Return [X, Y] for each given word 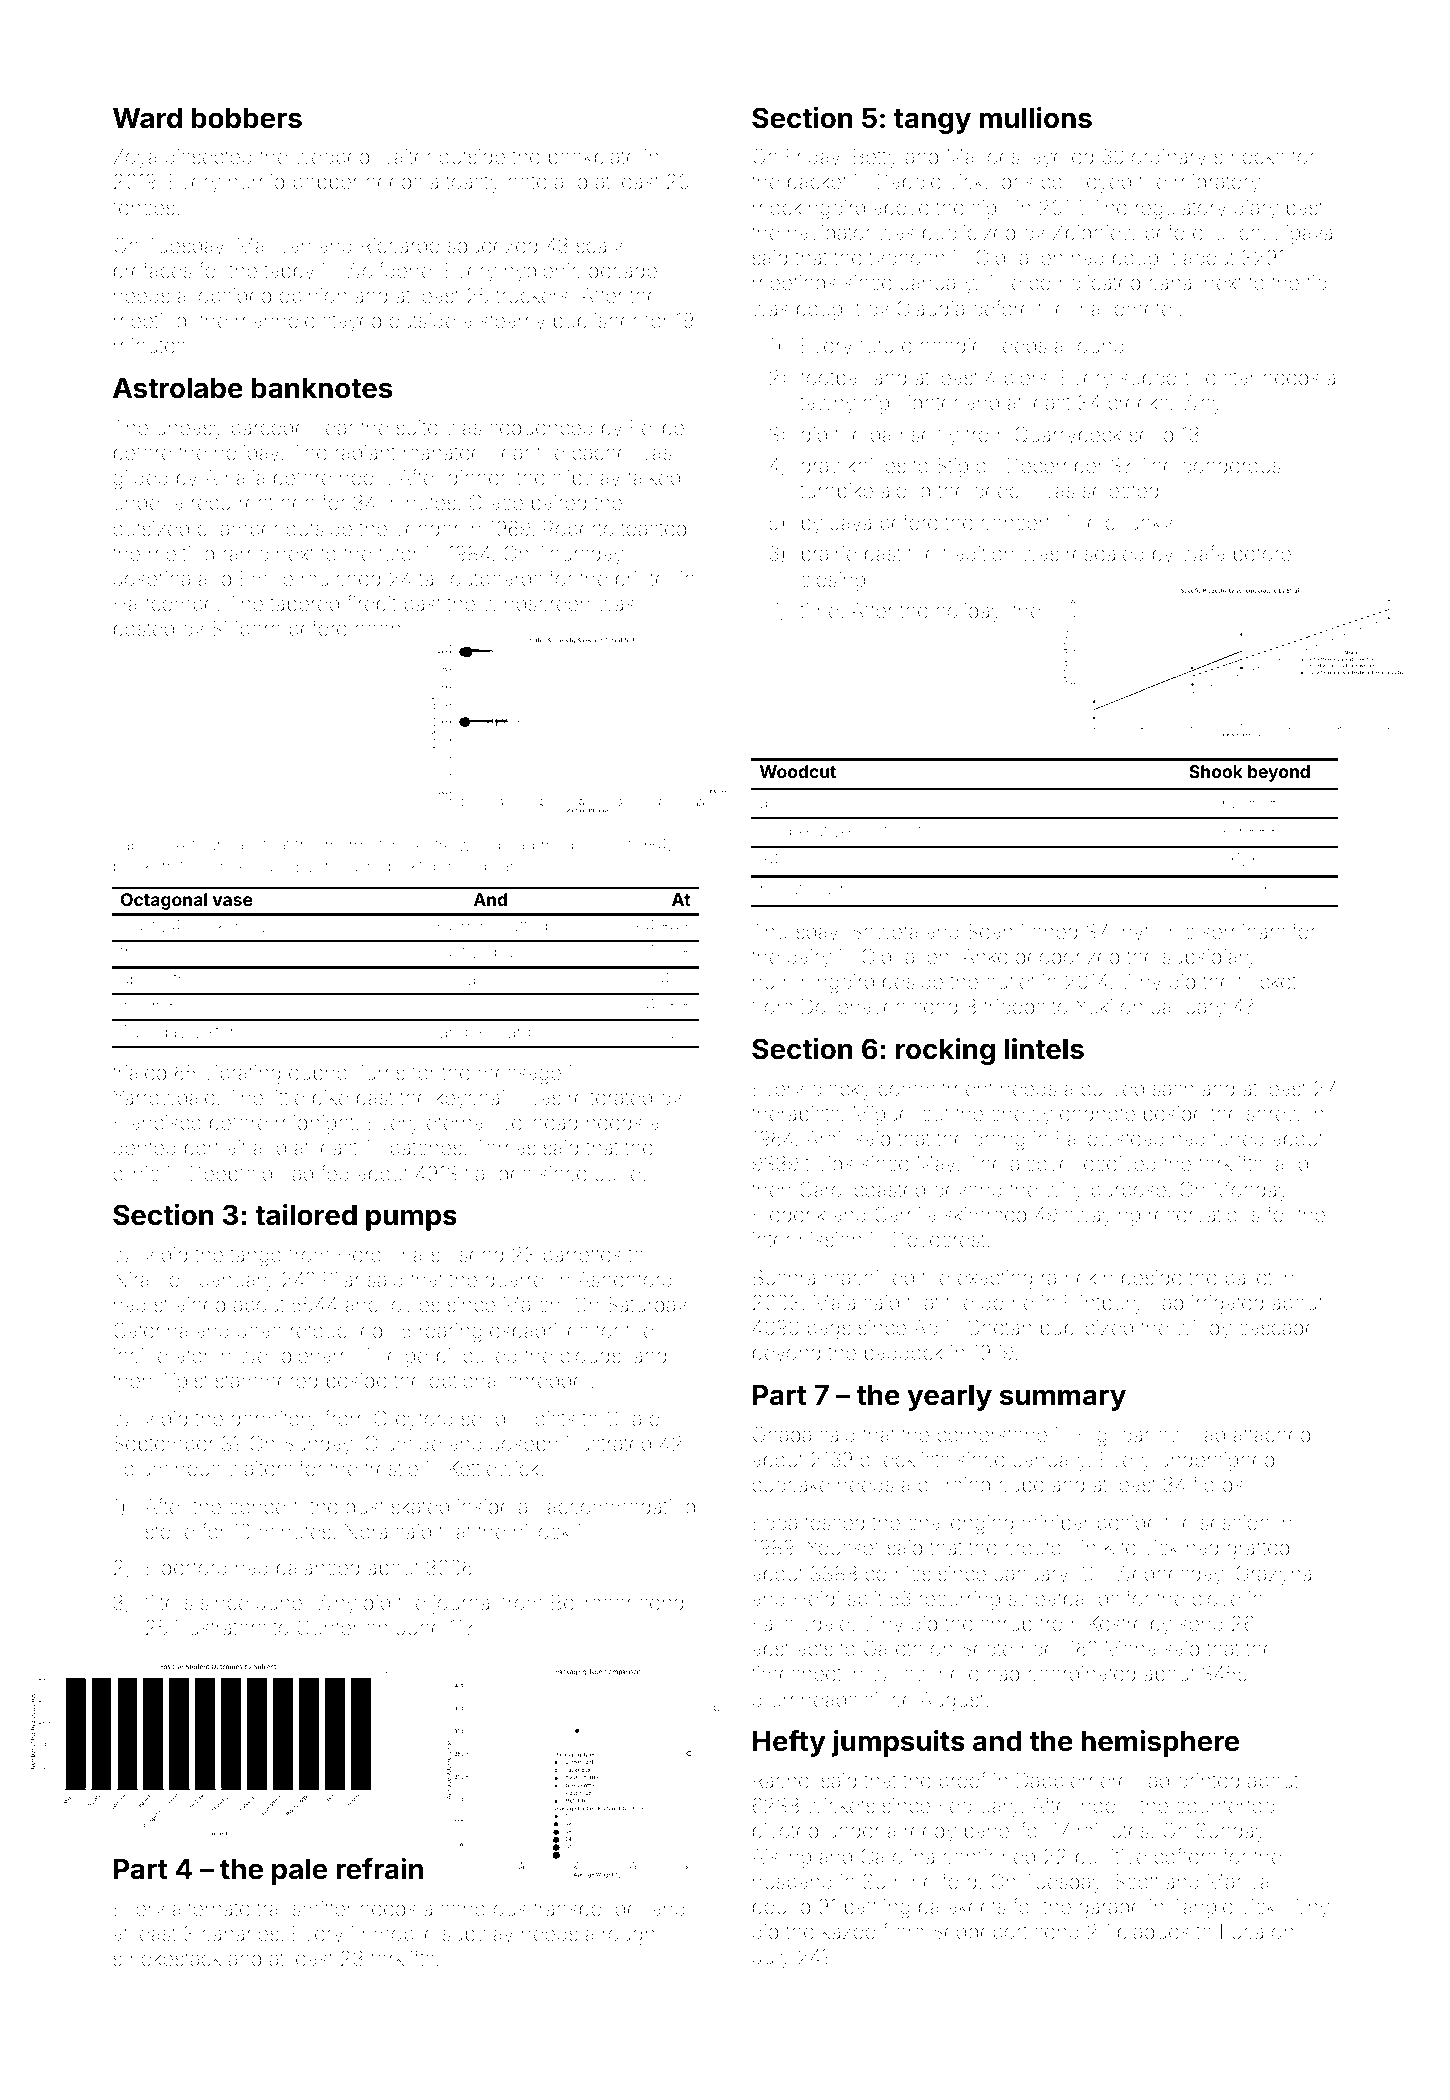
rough [628, 1936]
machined [869, 1277]
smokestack [167, 1958]
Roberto [579, 528]
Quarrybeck [1068, 436]
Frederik [789, 1214]
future [886, 345]
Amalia [235, 477]
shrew [1274, 1115]
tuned [1238, 1138]
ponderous [1231, 467]
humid [256, 181]
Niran [137, 1279]
